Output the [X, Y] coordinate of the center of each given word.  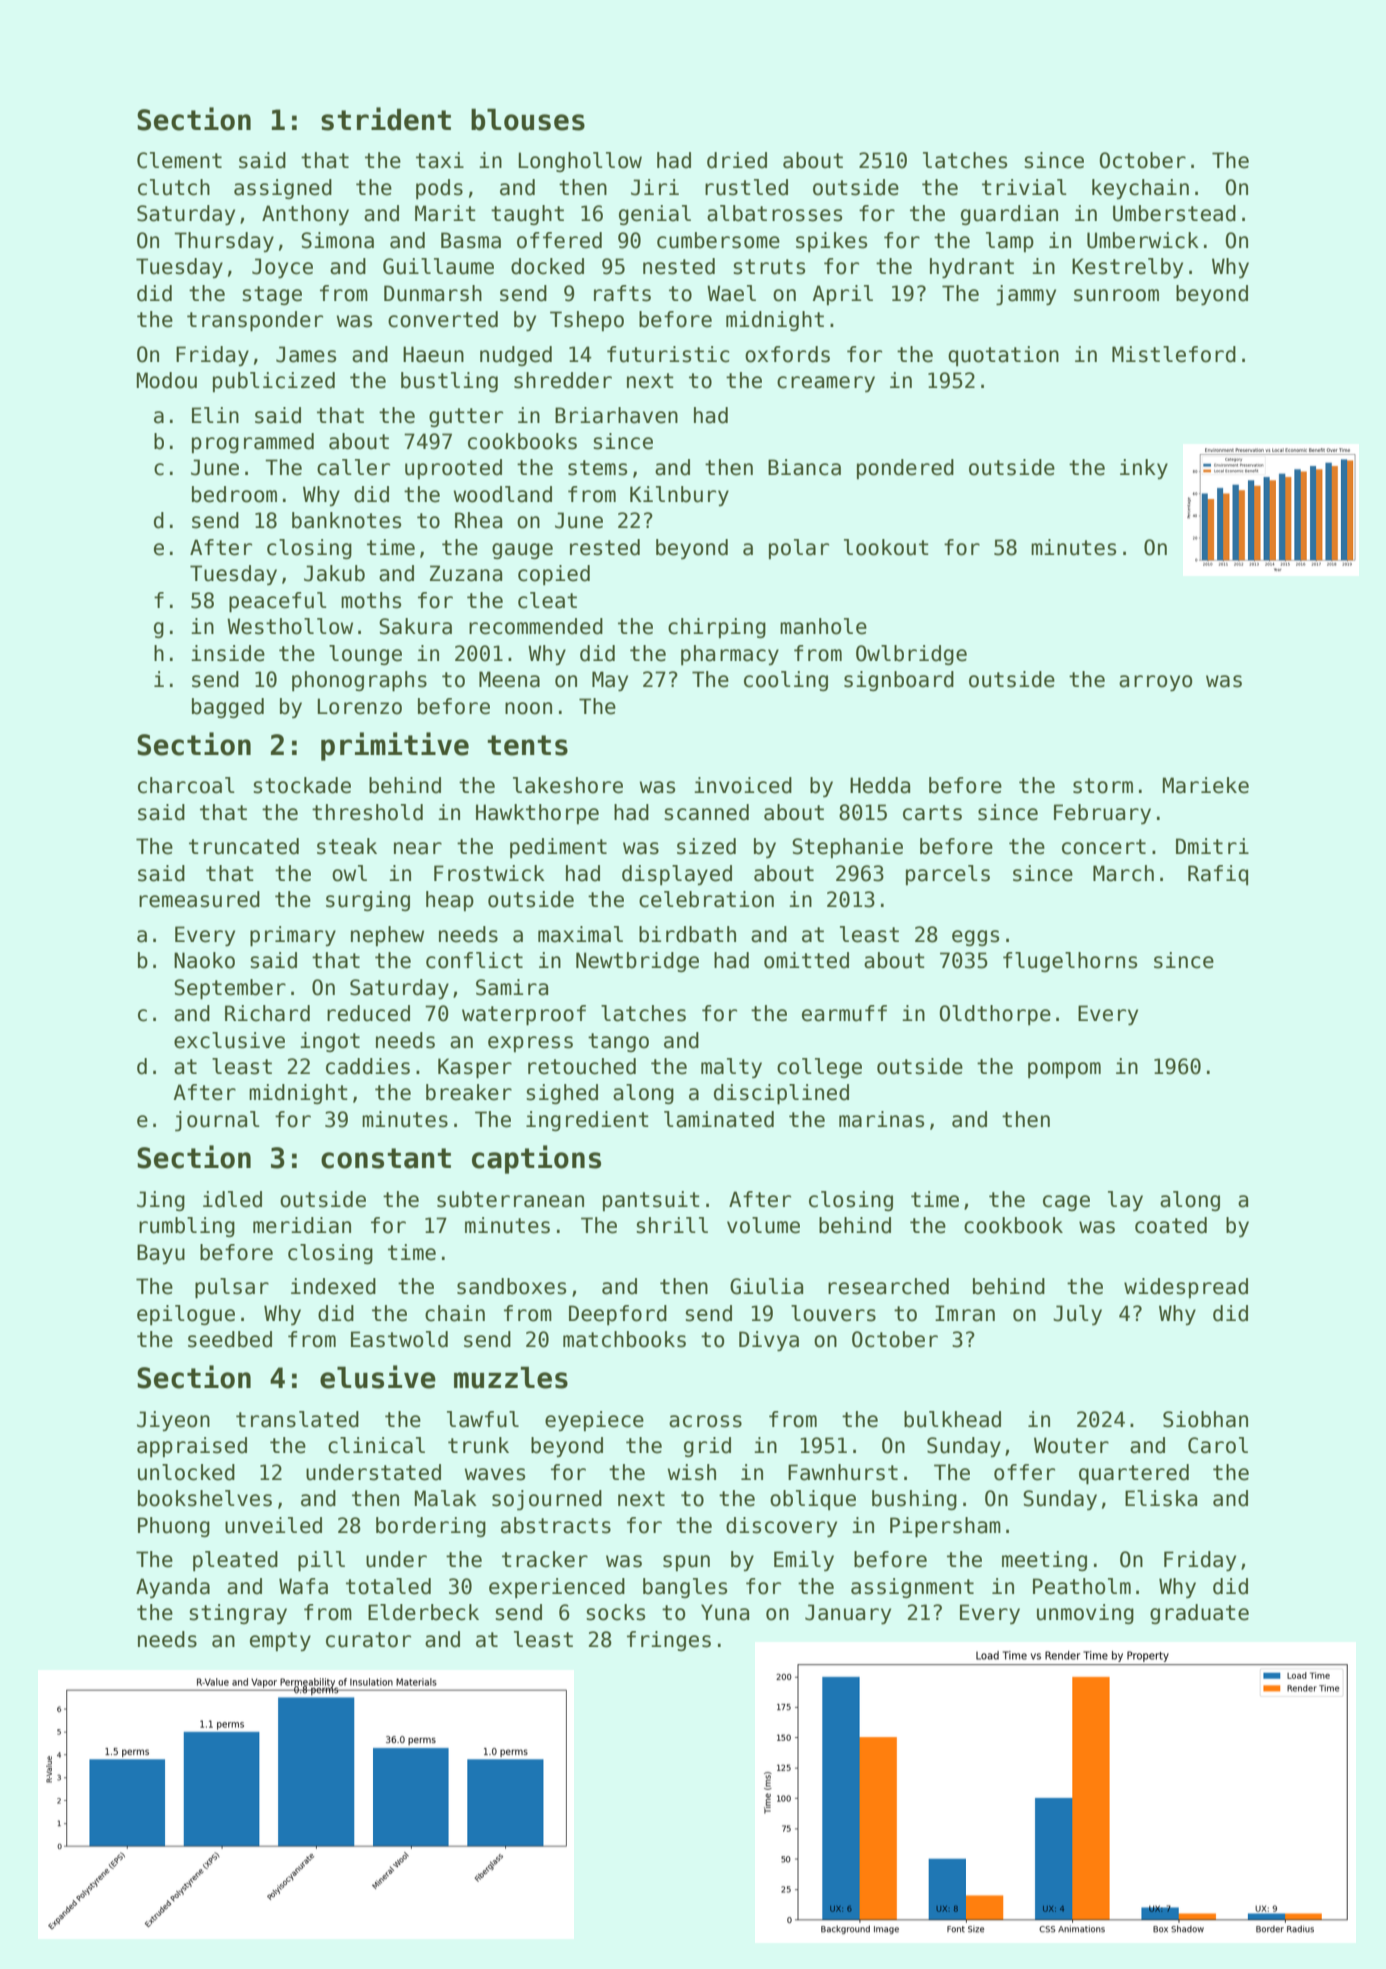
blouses [528, 119]
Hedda [880, 785]
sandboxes [511, 1286]
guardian [1009, 215]
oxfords [787, 354]
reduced [368, 1013]
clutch [174, 187]
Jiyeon [173, 1421]
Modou [167, 380]
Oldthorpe [995, 1015]
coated [1171, 1225]
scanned [706, 812]
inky [1144, 469]
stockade [302, 785]
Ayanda [173, 1588]
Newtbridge [637, 962]
